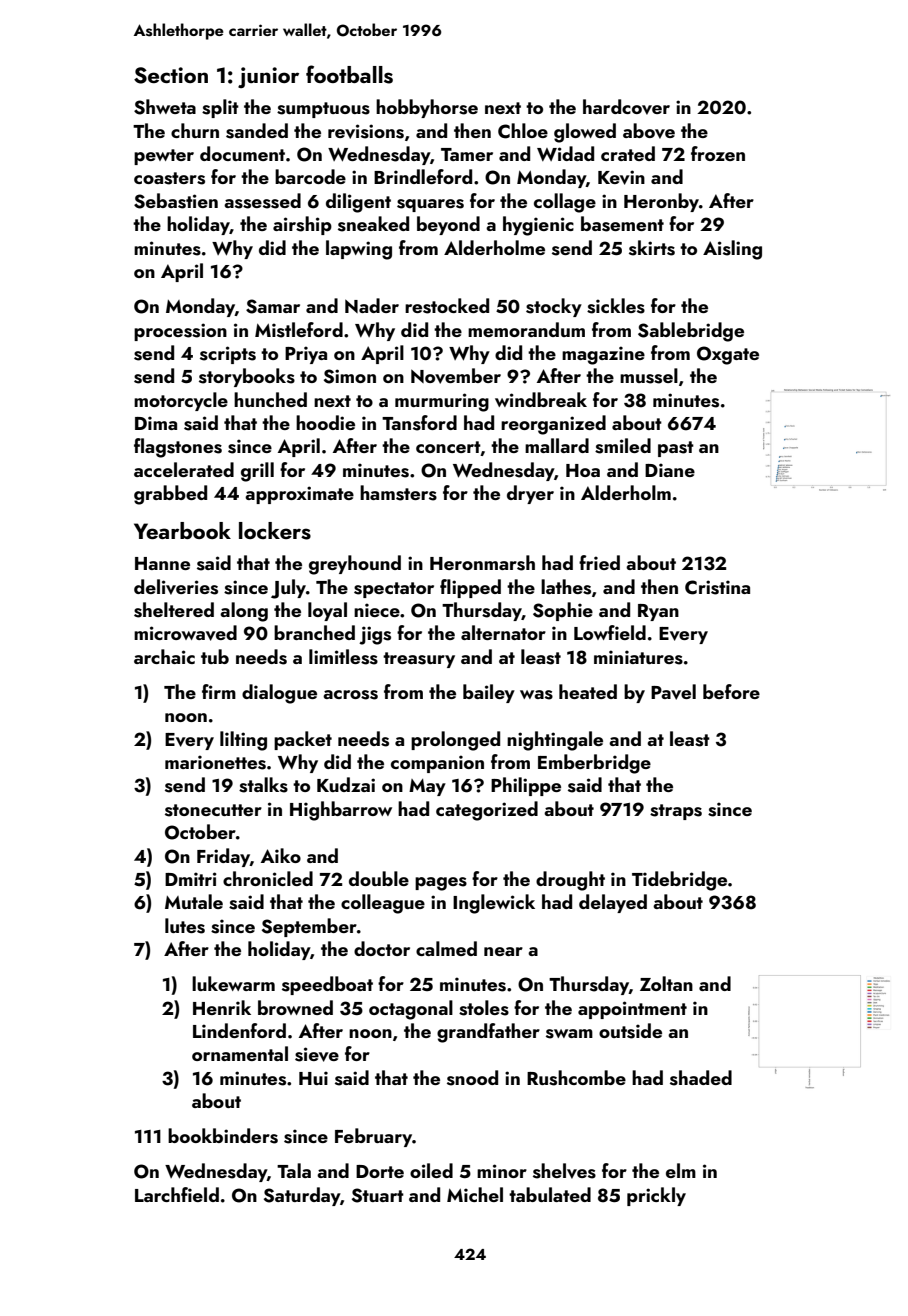 The image size is (908, 1316). What do you see at coordinates (731, 691) in the document?
I see `before` at bounding box center [731, 691].
